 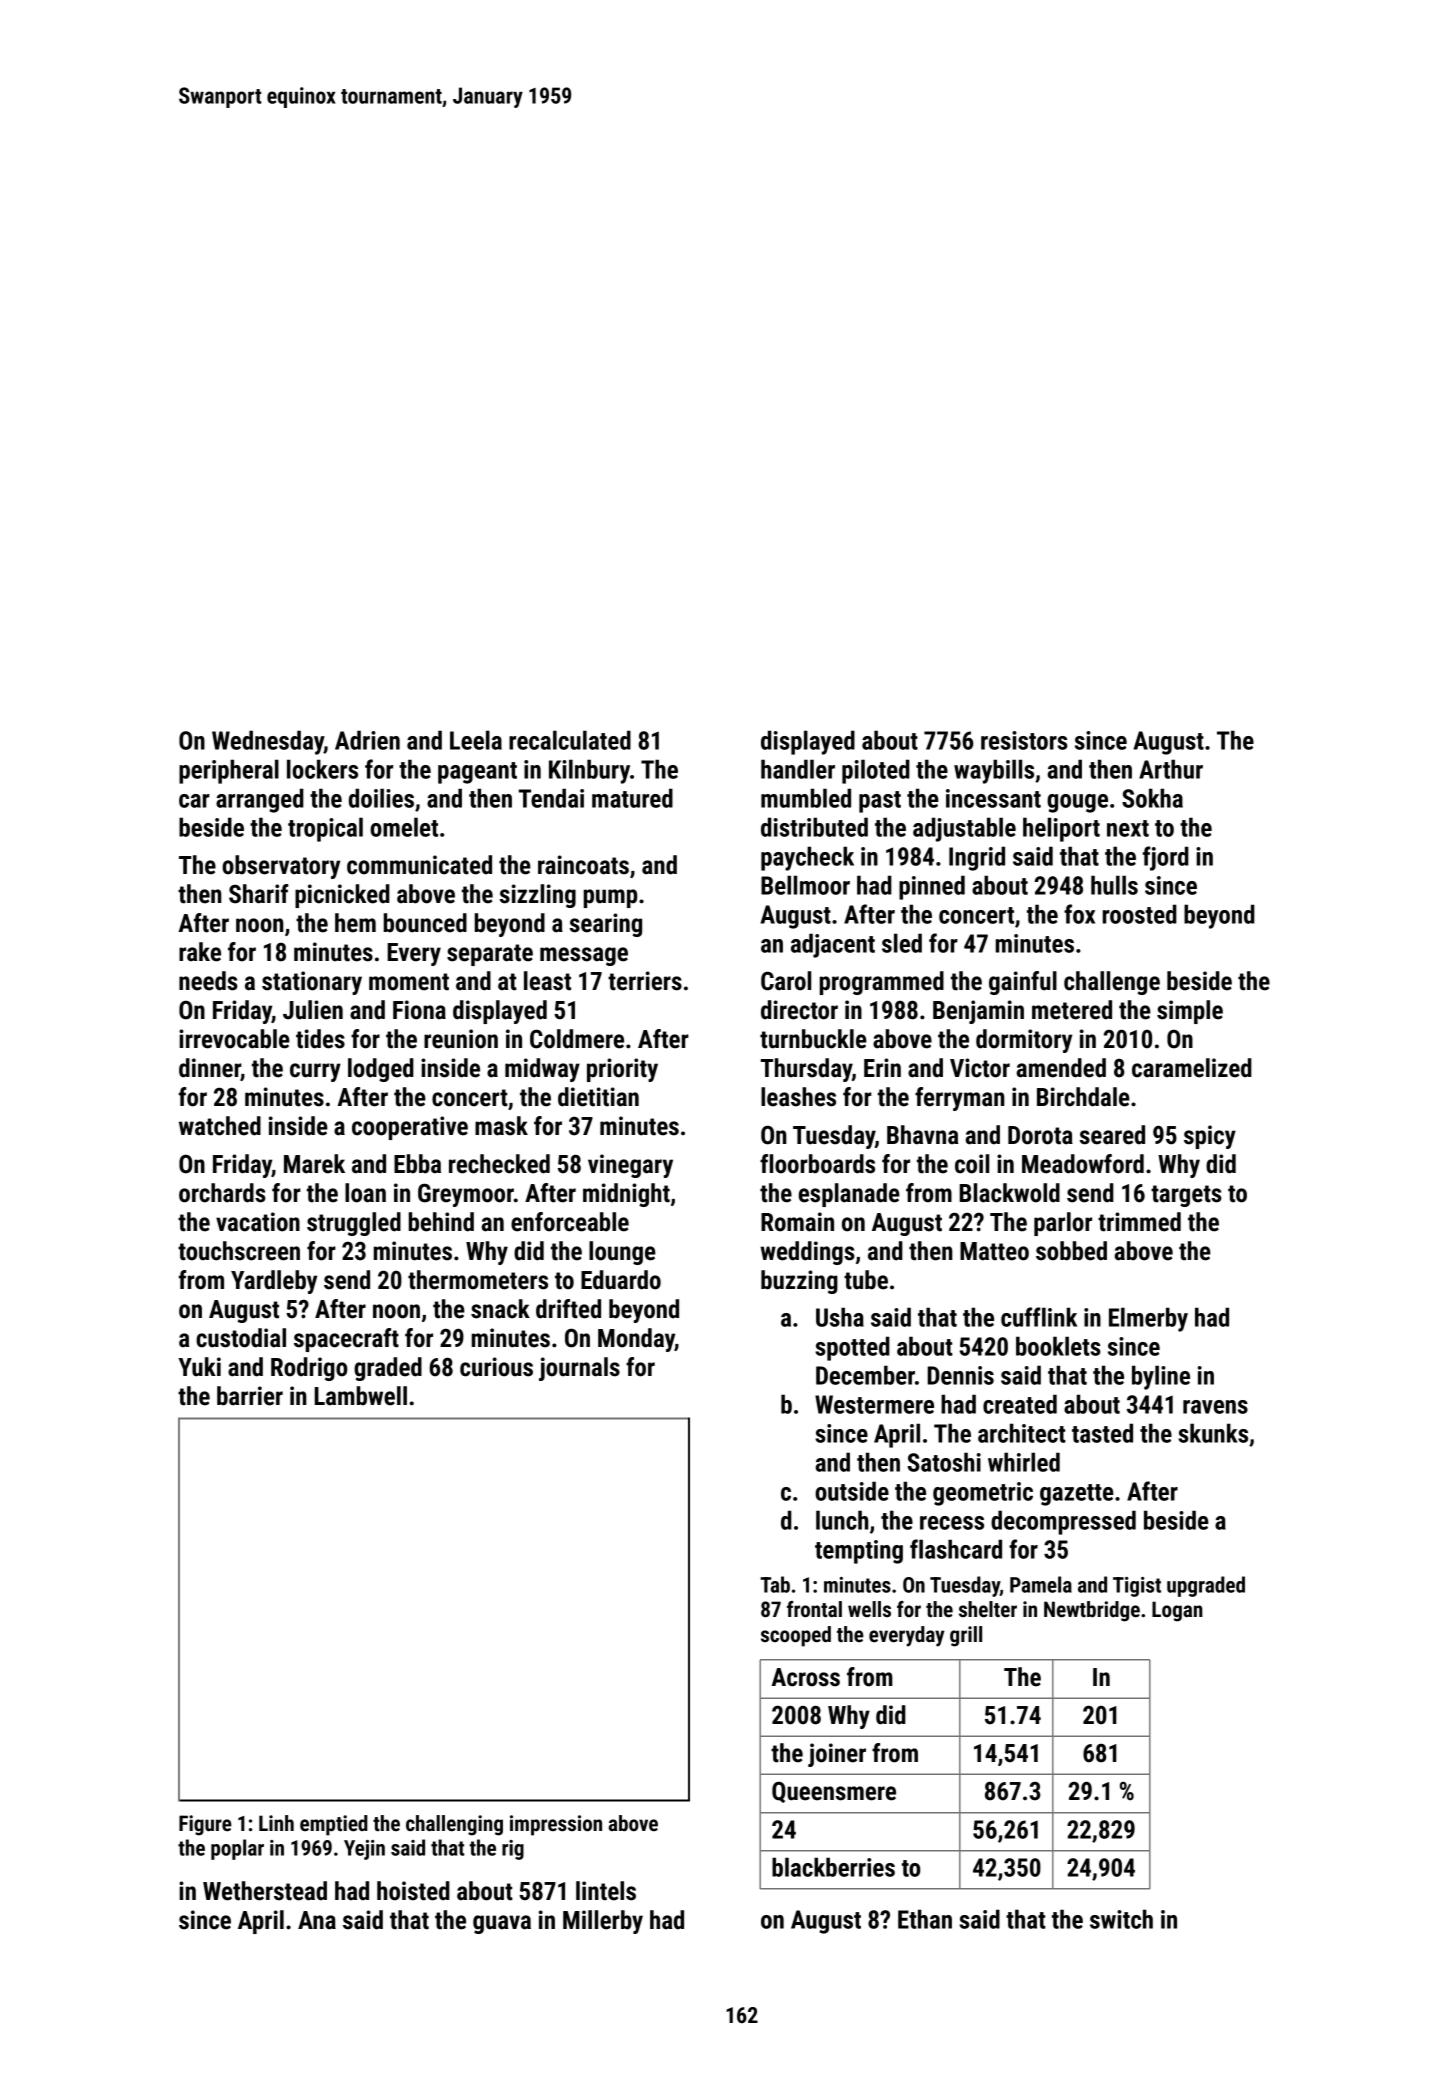 What do you see at coordinates (1121, 1919) in the screenshot?
I see `switch` at bounding box center [1121, 1919].
